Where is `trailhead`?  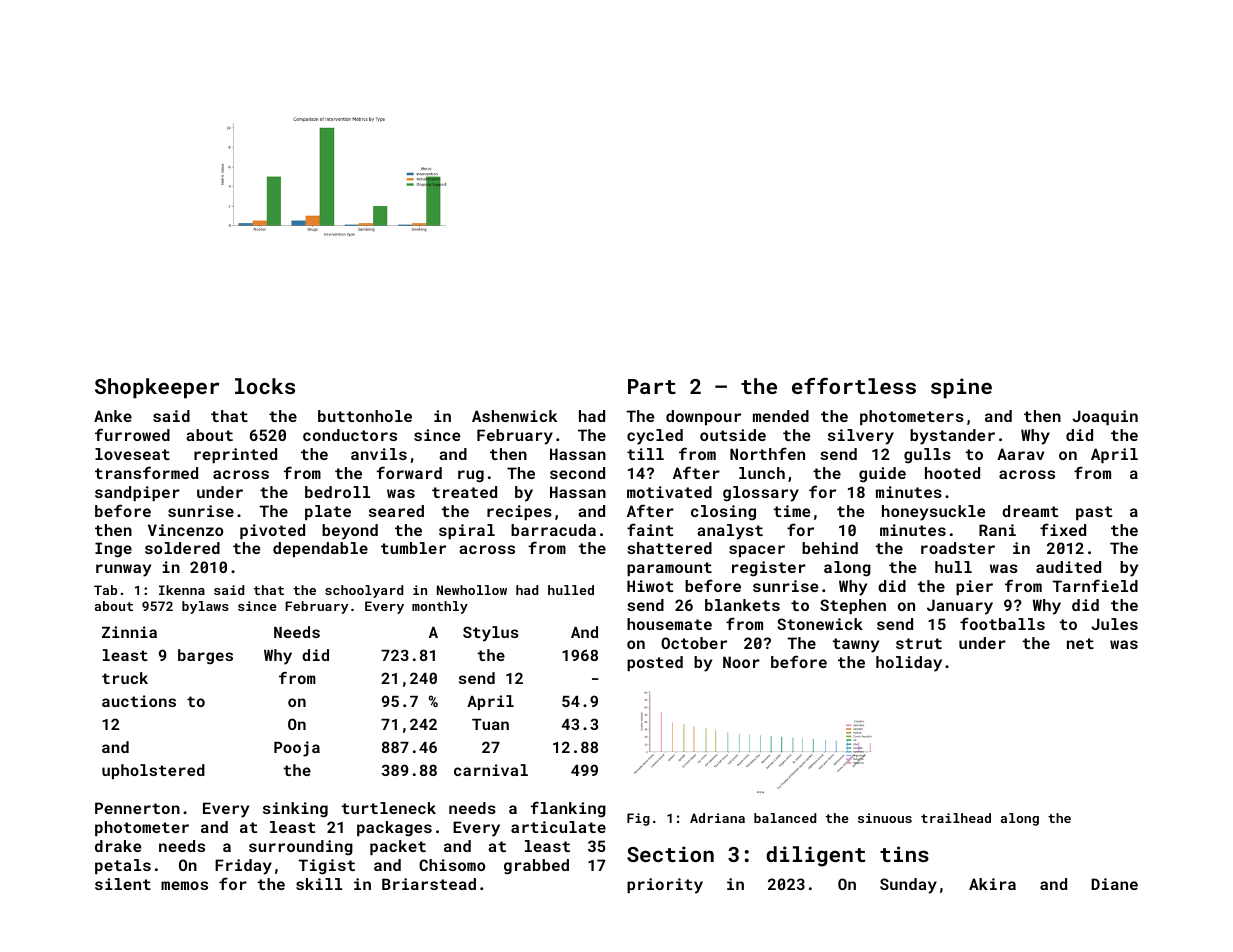
trailhead is located at coordinates (956, 818).
